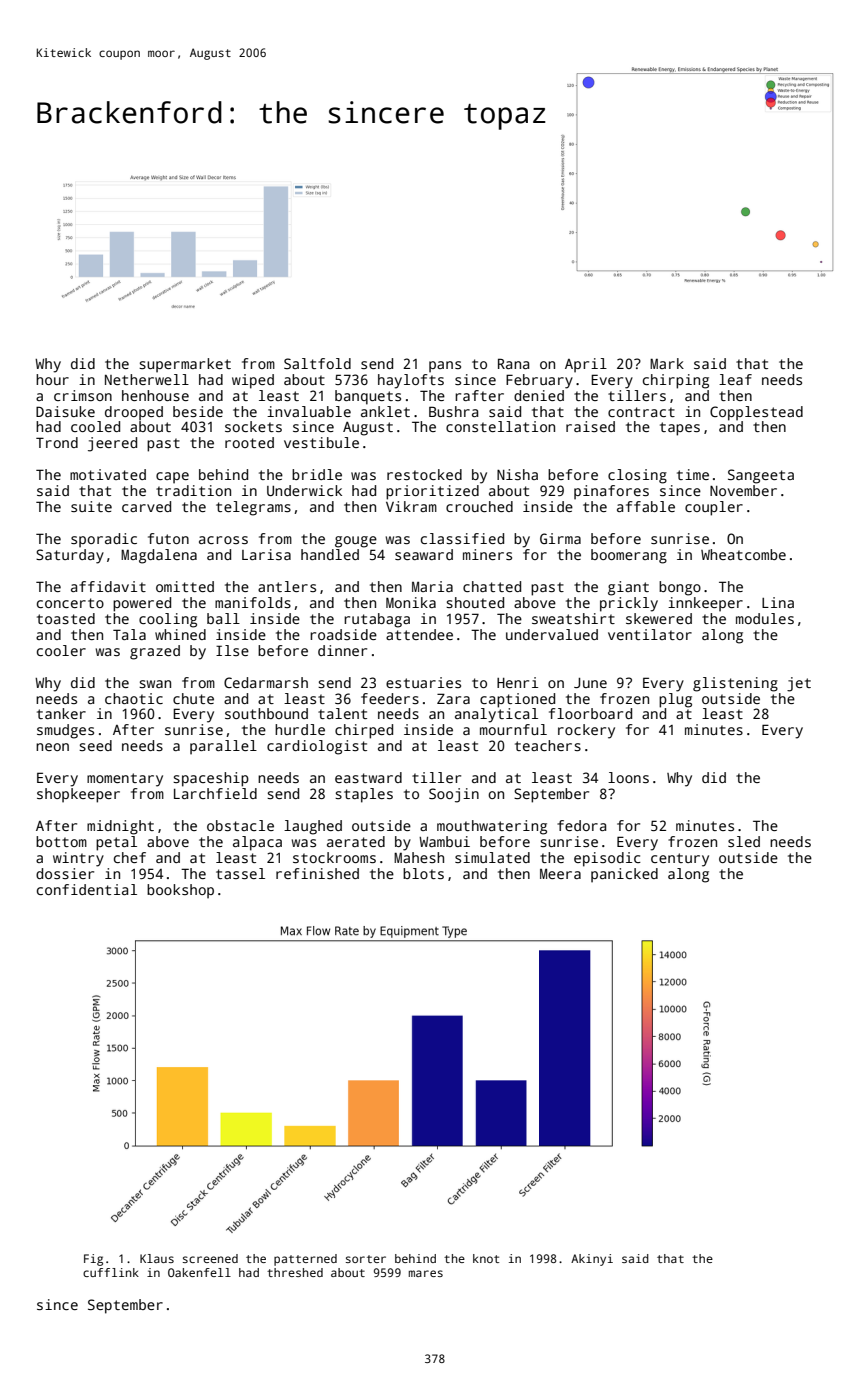 The image size is (849, 1400). Describe the element at coordinates (624, 875) in the image. I see `panicked` at that location.
